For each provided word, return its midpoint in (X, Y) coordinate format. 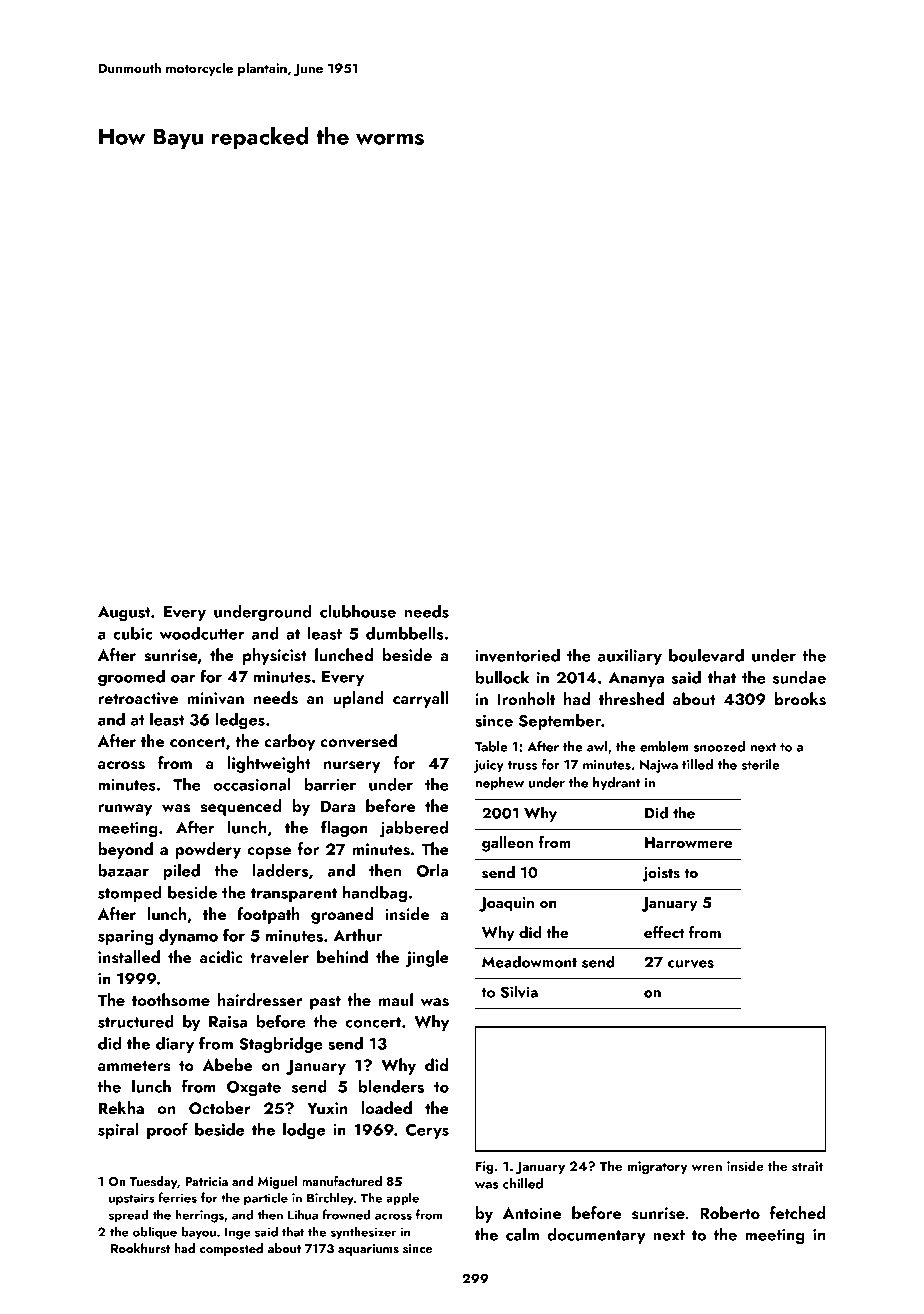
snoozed (719, 746)
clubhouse (358, 611)
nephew (499, 784)
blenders (391, 1086)
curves (691, 964)
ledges (240, 721)
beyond (125, 850)
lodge (304, 1131)
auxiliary (630, 657)
